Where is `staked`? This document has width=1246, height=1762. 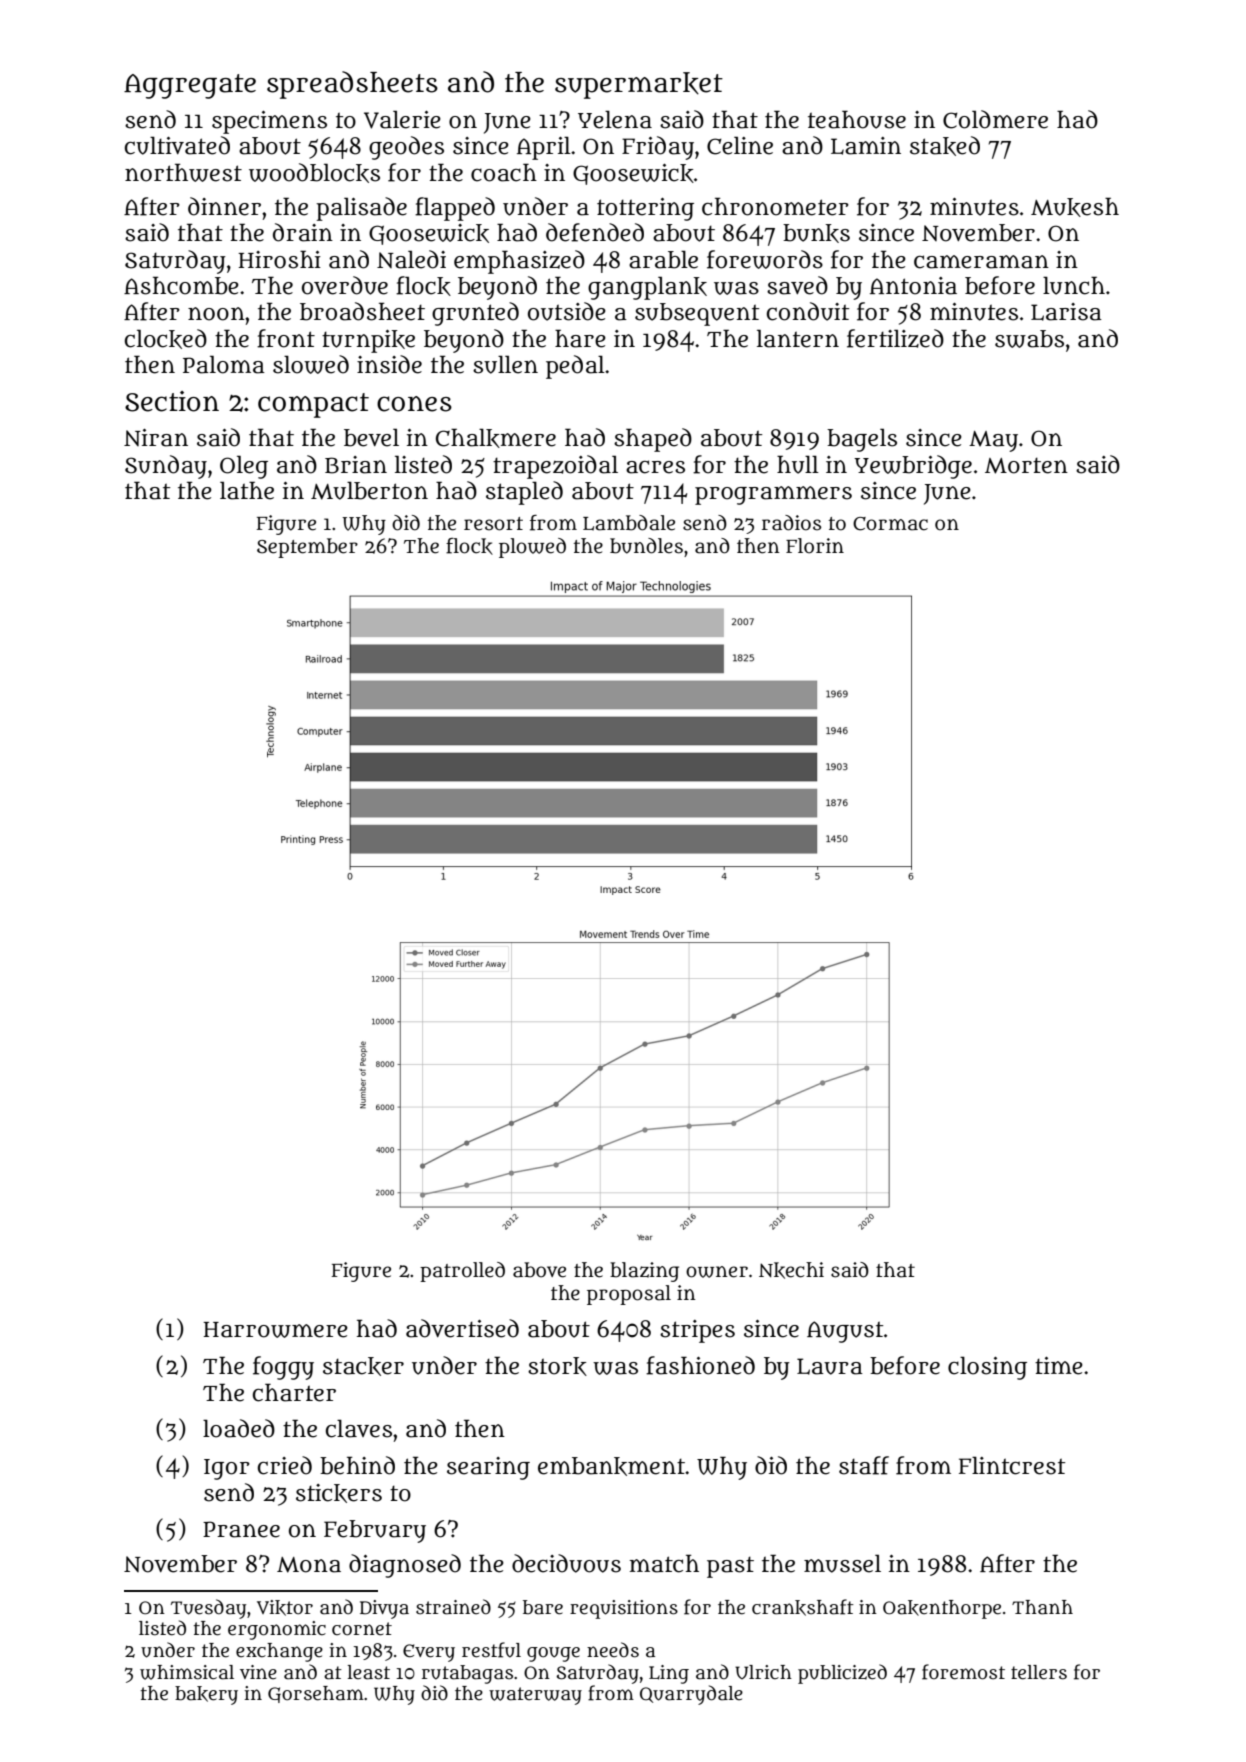
staked is located at coordinates (945, 146).
